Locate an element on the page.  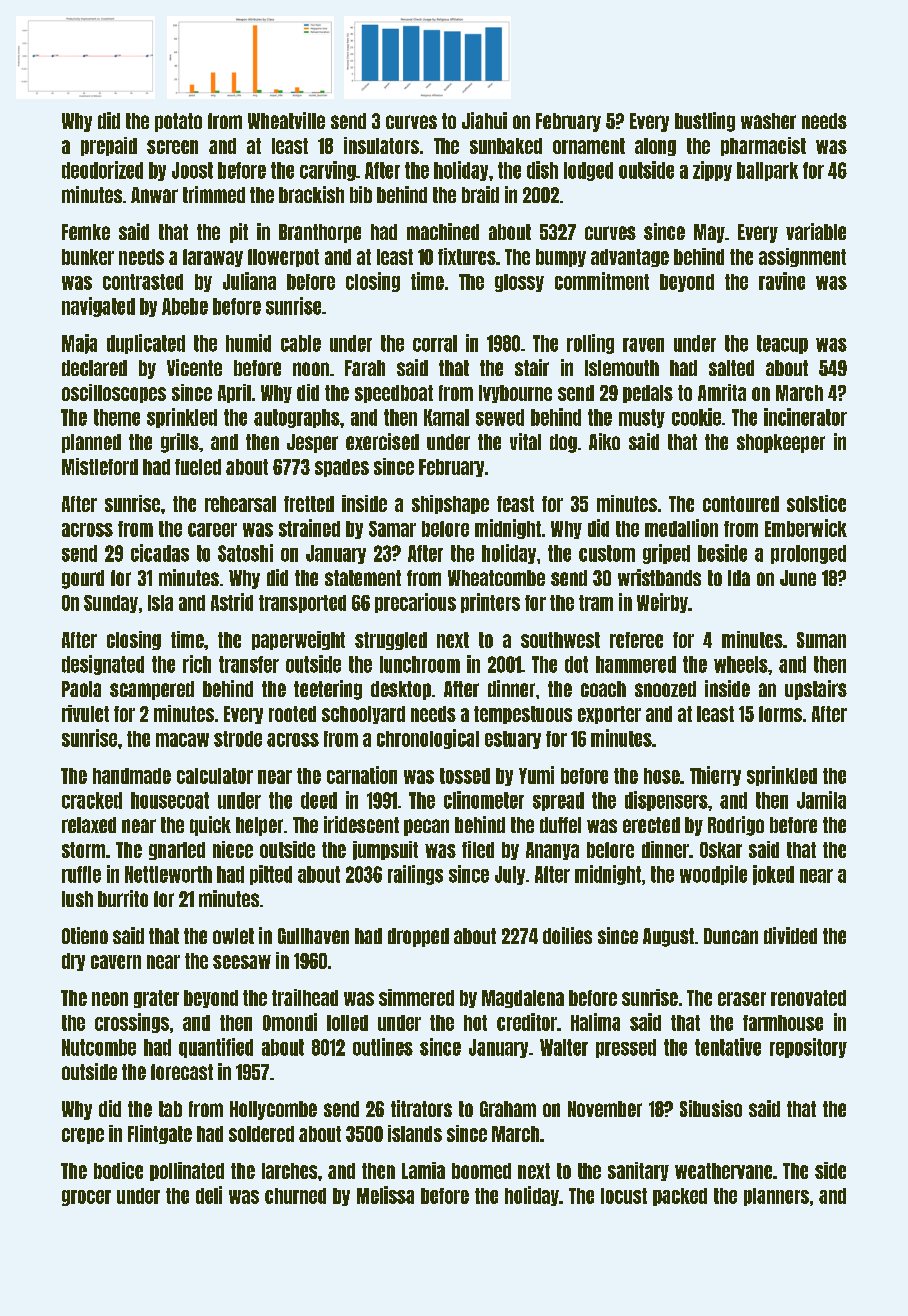
Melissa is located at coordinates (385, 1195).
